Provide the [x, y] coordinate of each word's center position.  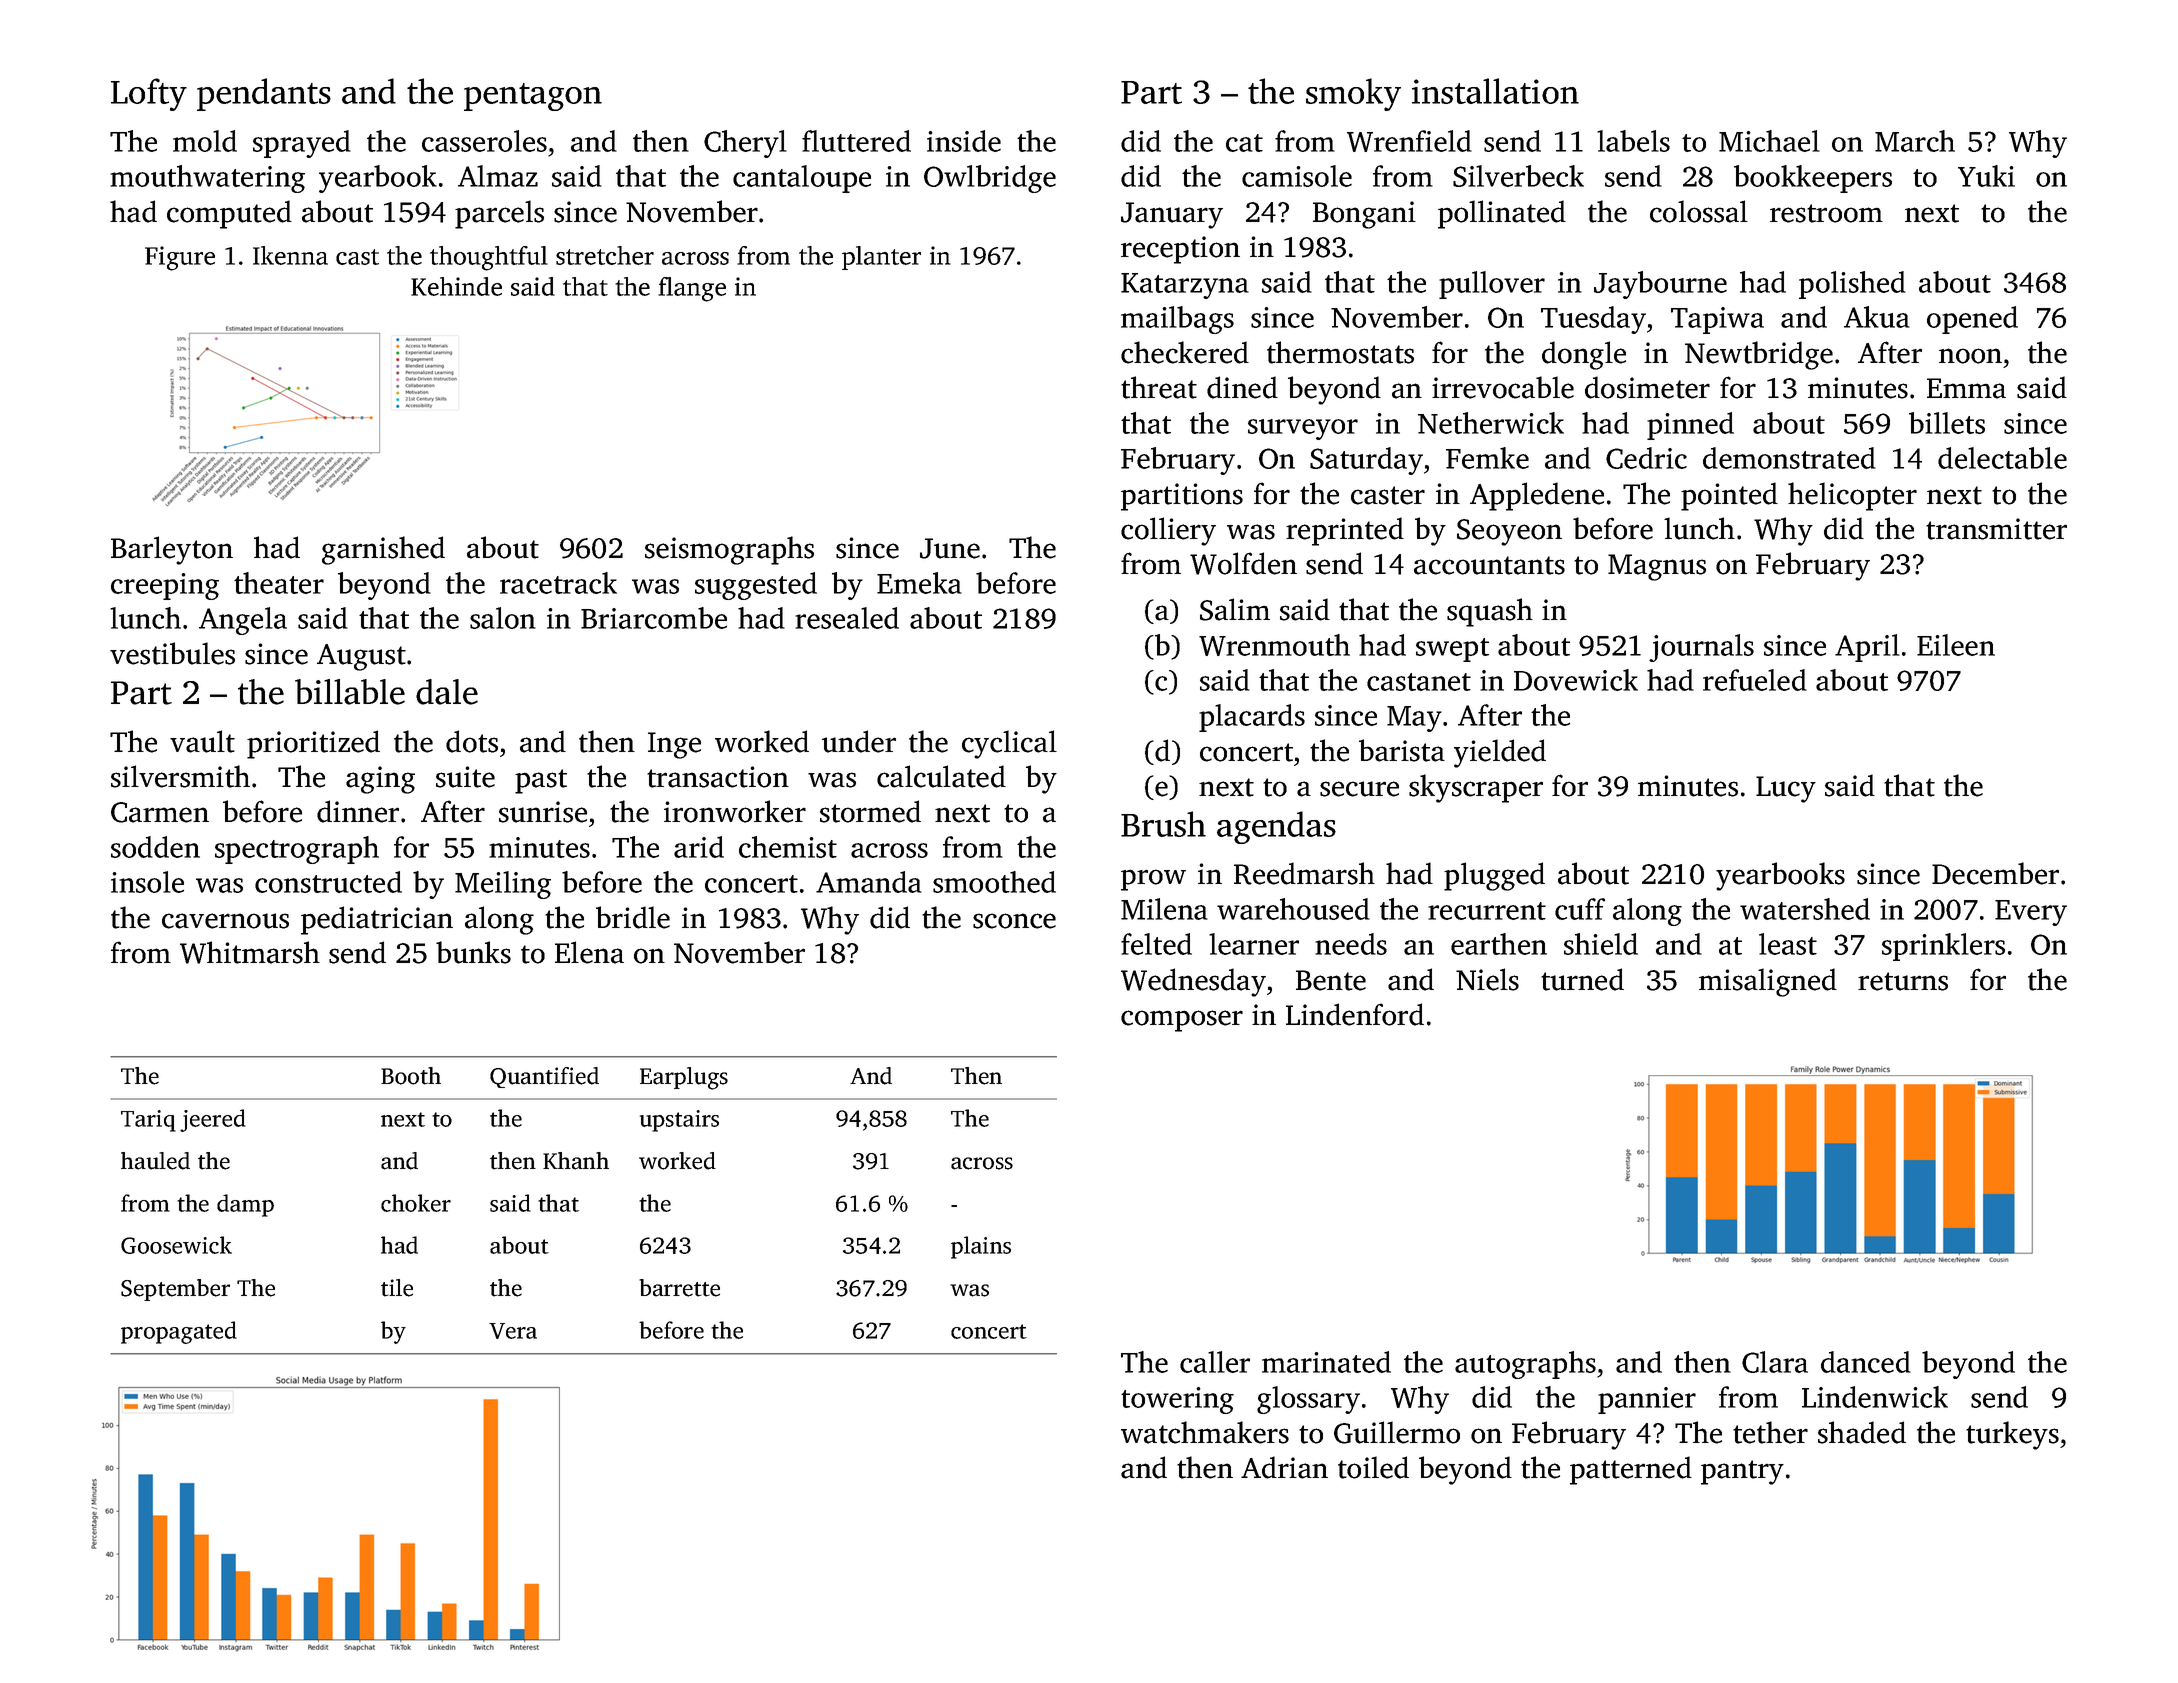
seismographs [729, 550]
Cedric [1646, 458]
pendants [264, 94]
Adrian [1284, 1467]
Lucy [1786, 789]
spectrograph [297, 850]
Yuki [1986, 176]
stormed [870, 811]
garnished [383, 550]
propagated [179, 1332]
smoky [1353, 94]
